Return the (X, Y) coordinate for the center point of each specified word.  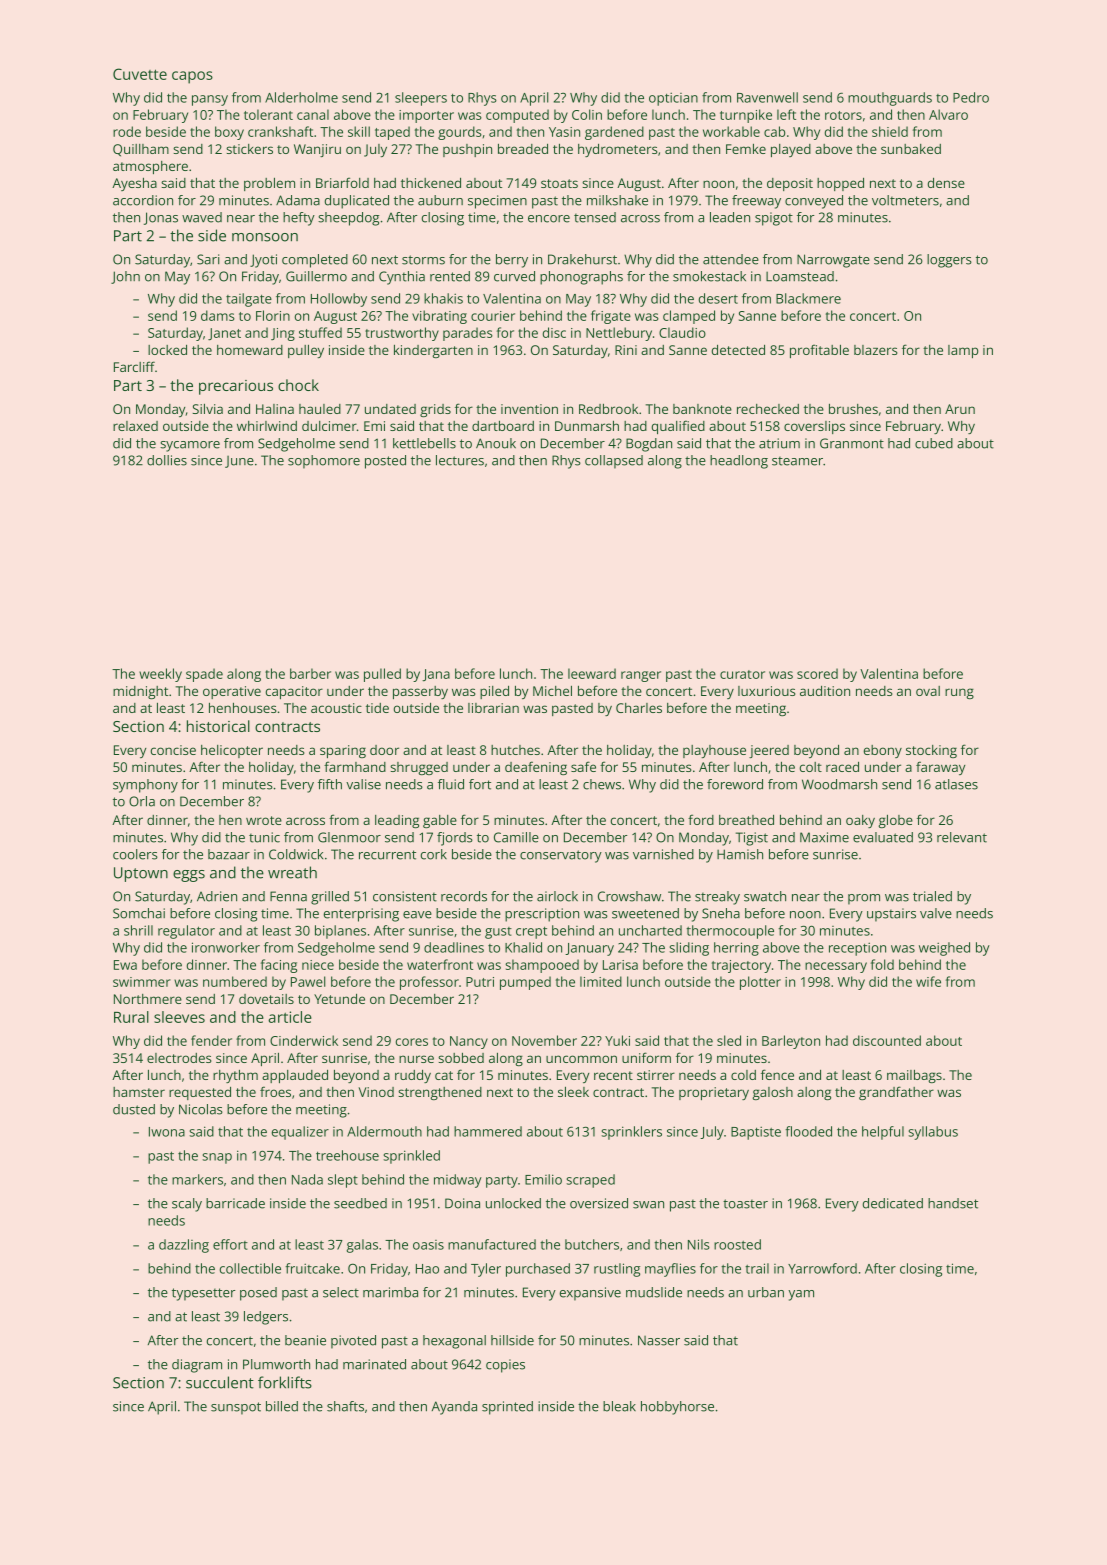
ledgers (266, 1318)
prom (864, 899)
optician (673, 99)
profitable (819, 351)
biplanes (340, 932)
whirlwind (267, 426)
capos (192, 77)
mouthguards (890, 99)
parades (468, 334)
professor (429, 983)
